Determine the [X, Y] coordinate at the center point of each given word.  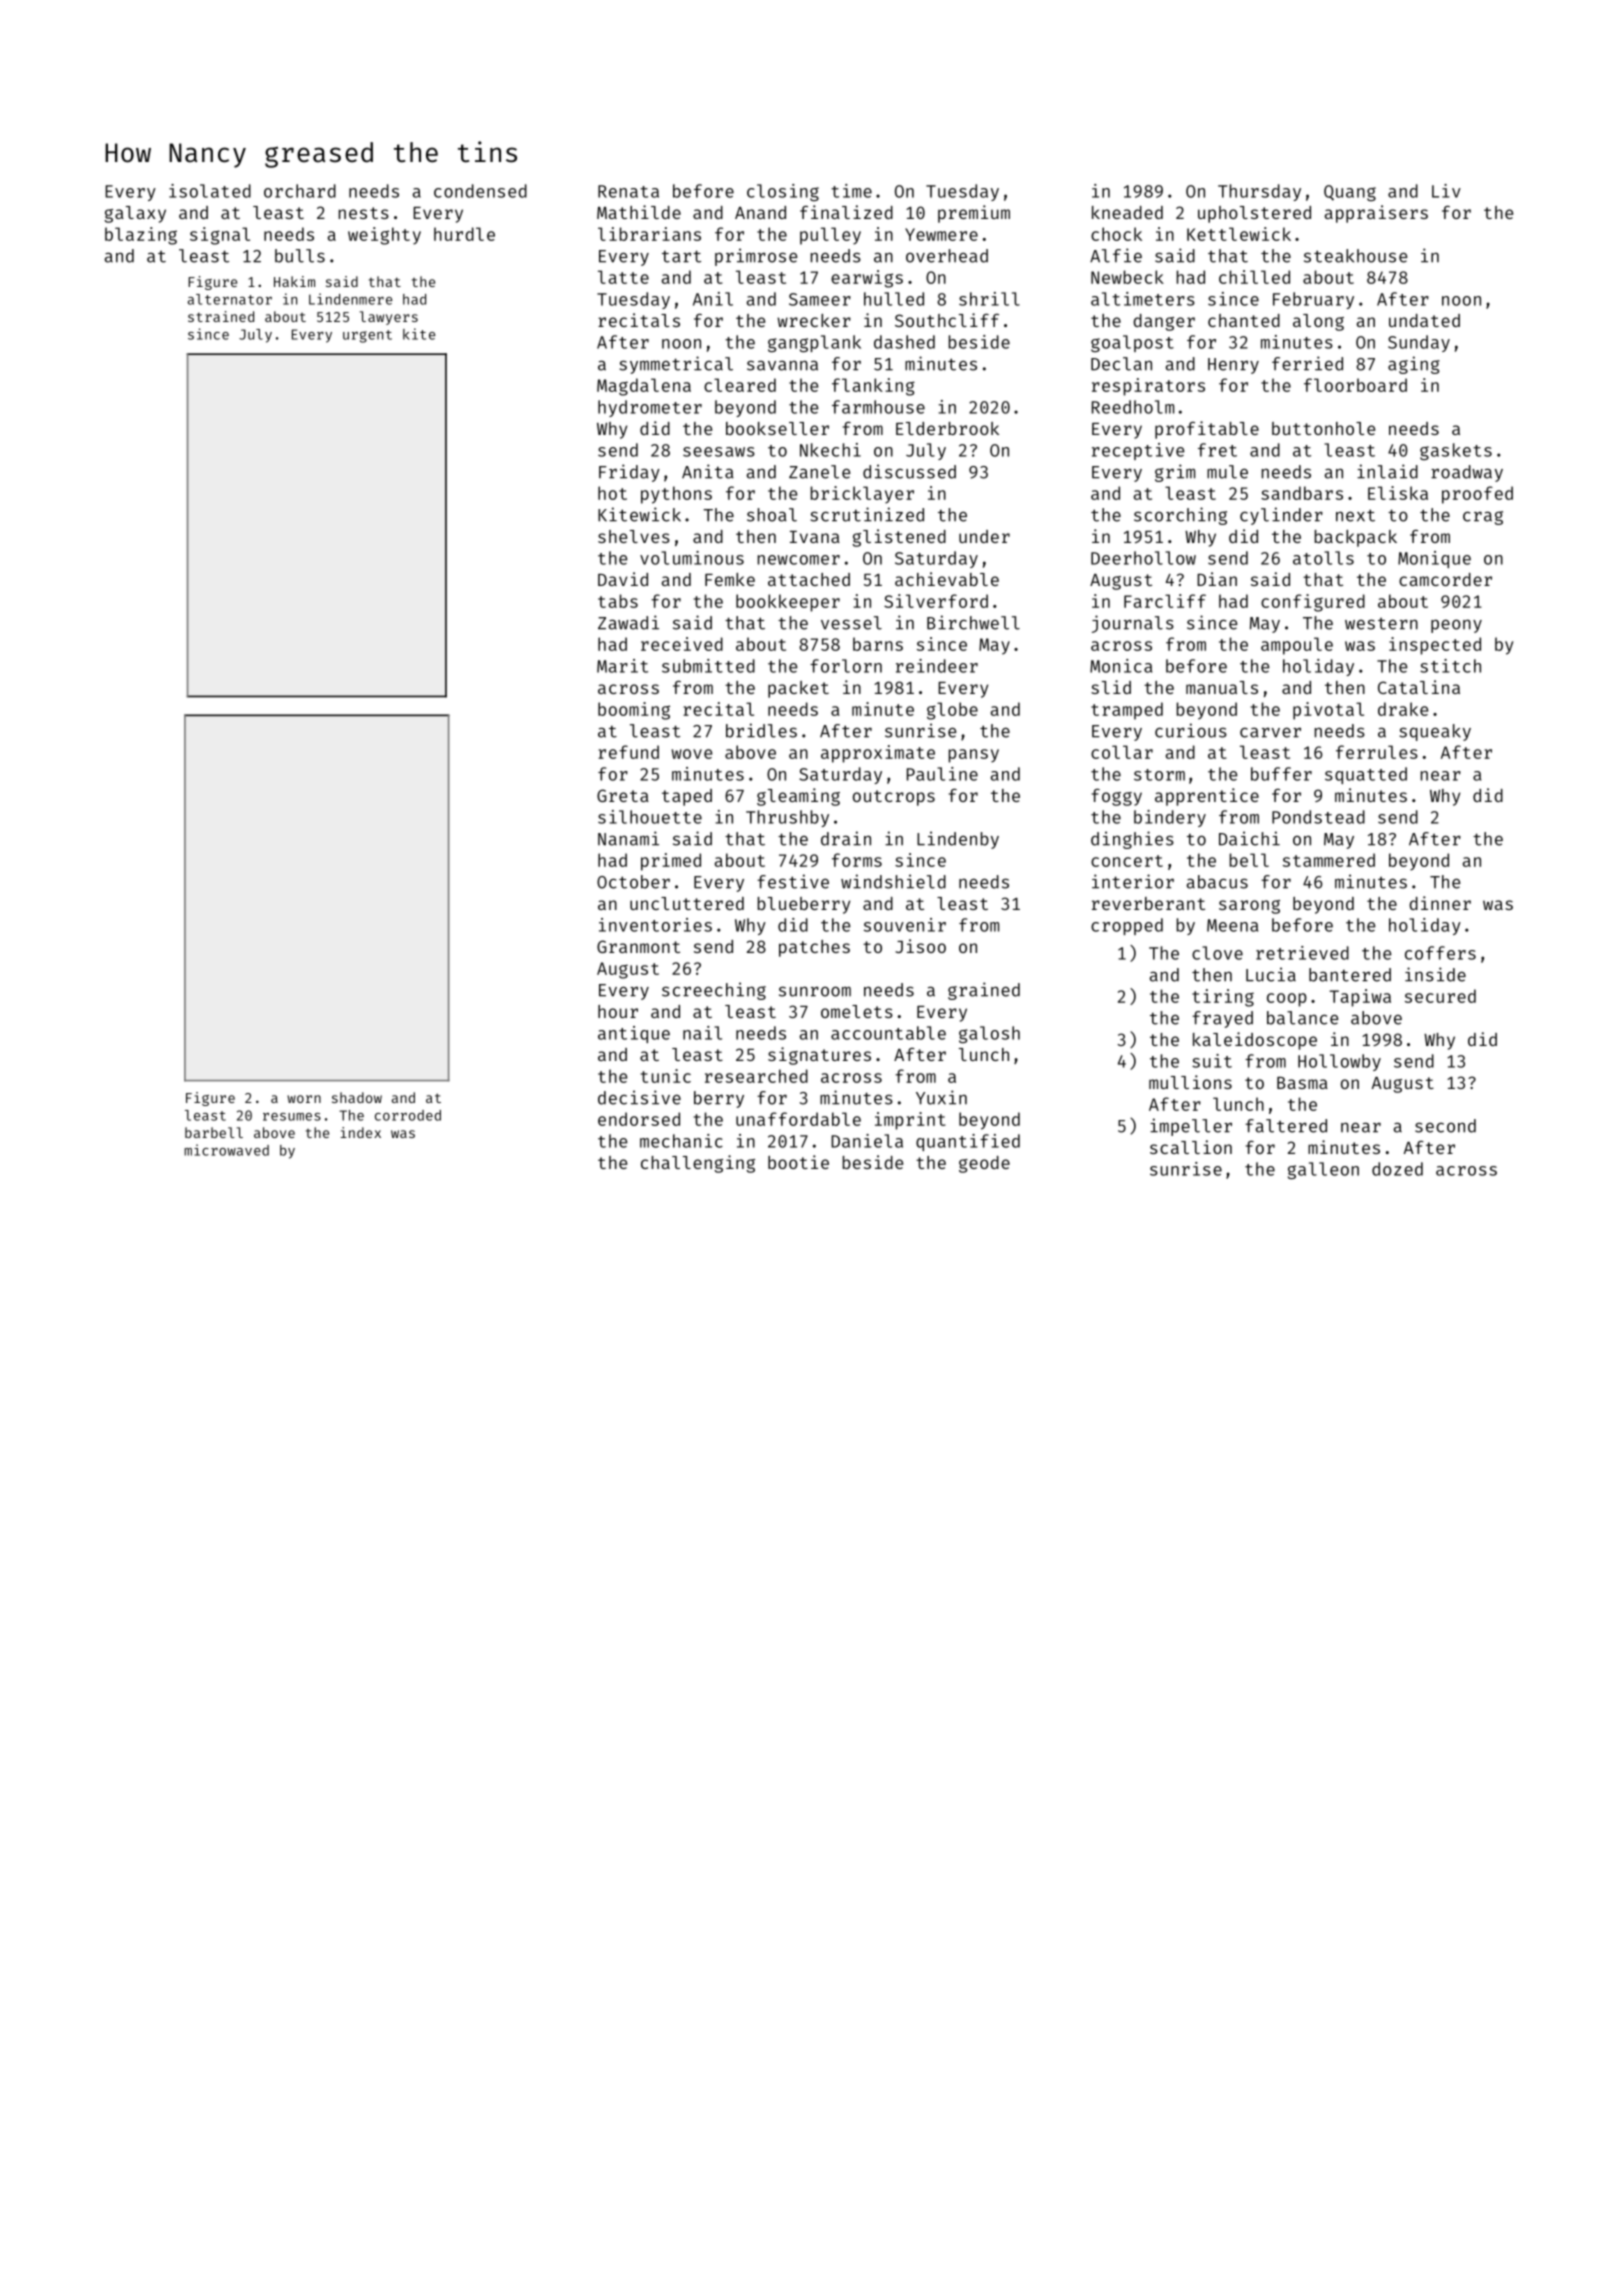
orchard [300, 191]
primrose [756, 257]
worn [304, 1099]
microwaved [226, 1150]
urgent [367, 336]
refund [628, 752]
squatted [1366, 775]
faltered [1286, 1126]
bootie [798, 1162]
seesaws [719, 452]
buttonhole [1323, 428]
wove [692, 754]
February [1313, 300]
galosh [989, 1034]
